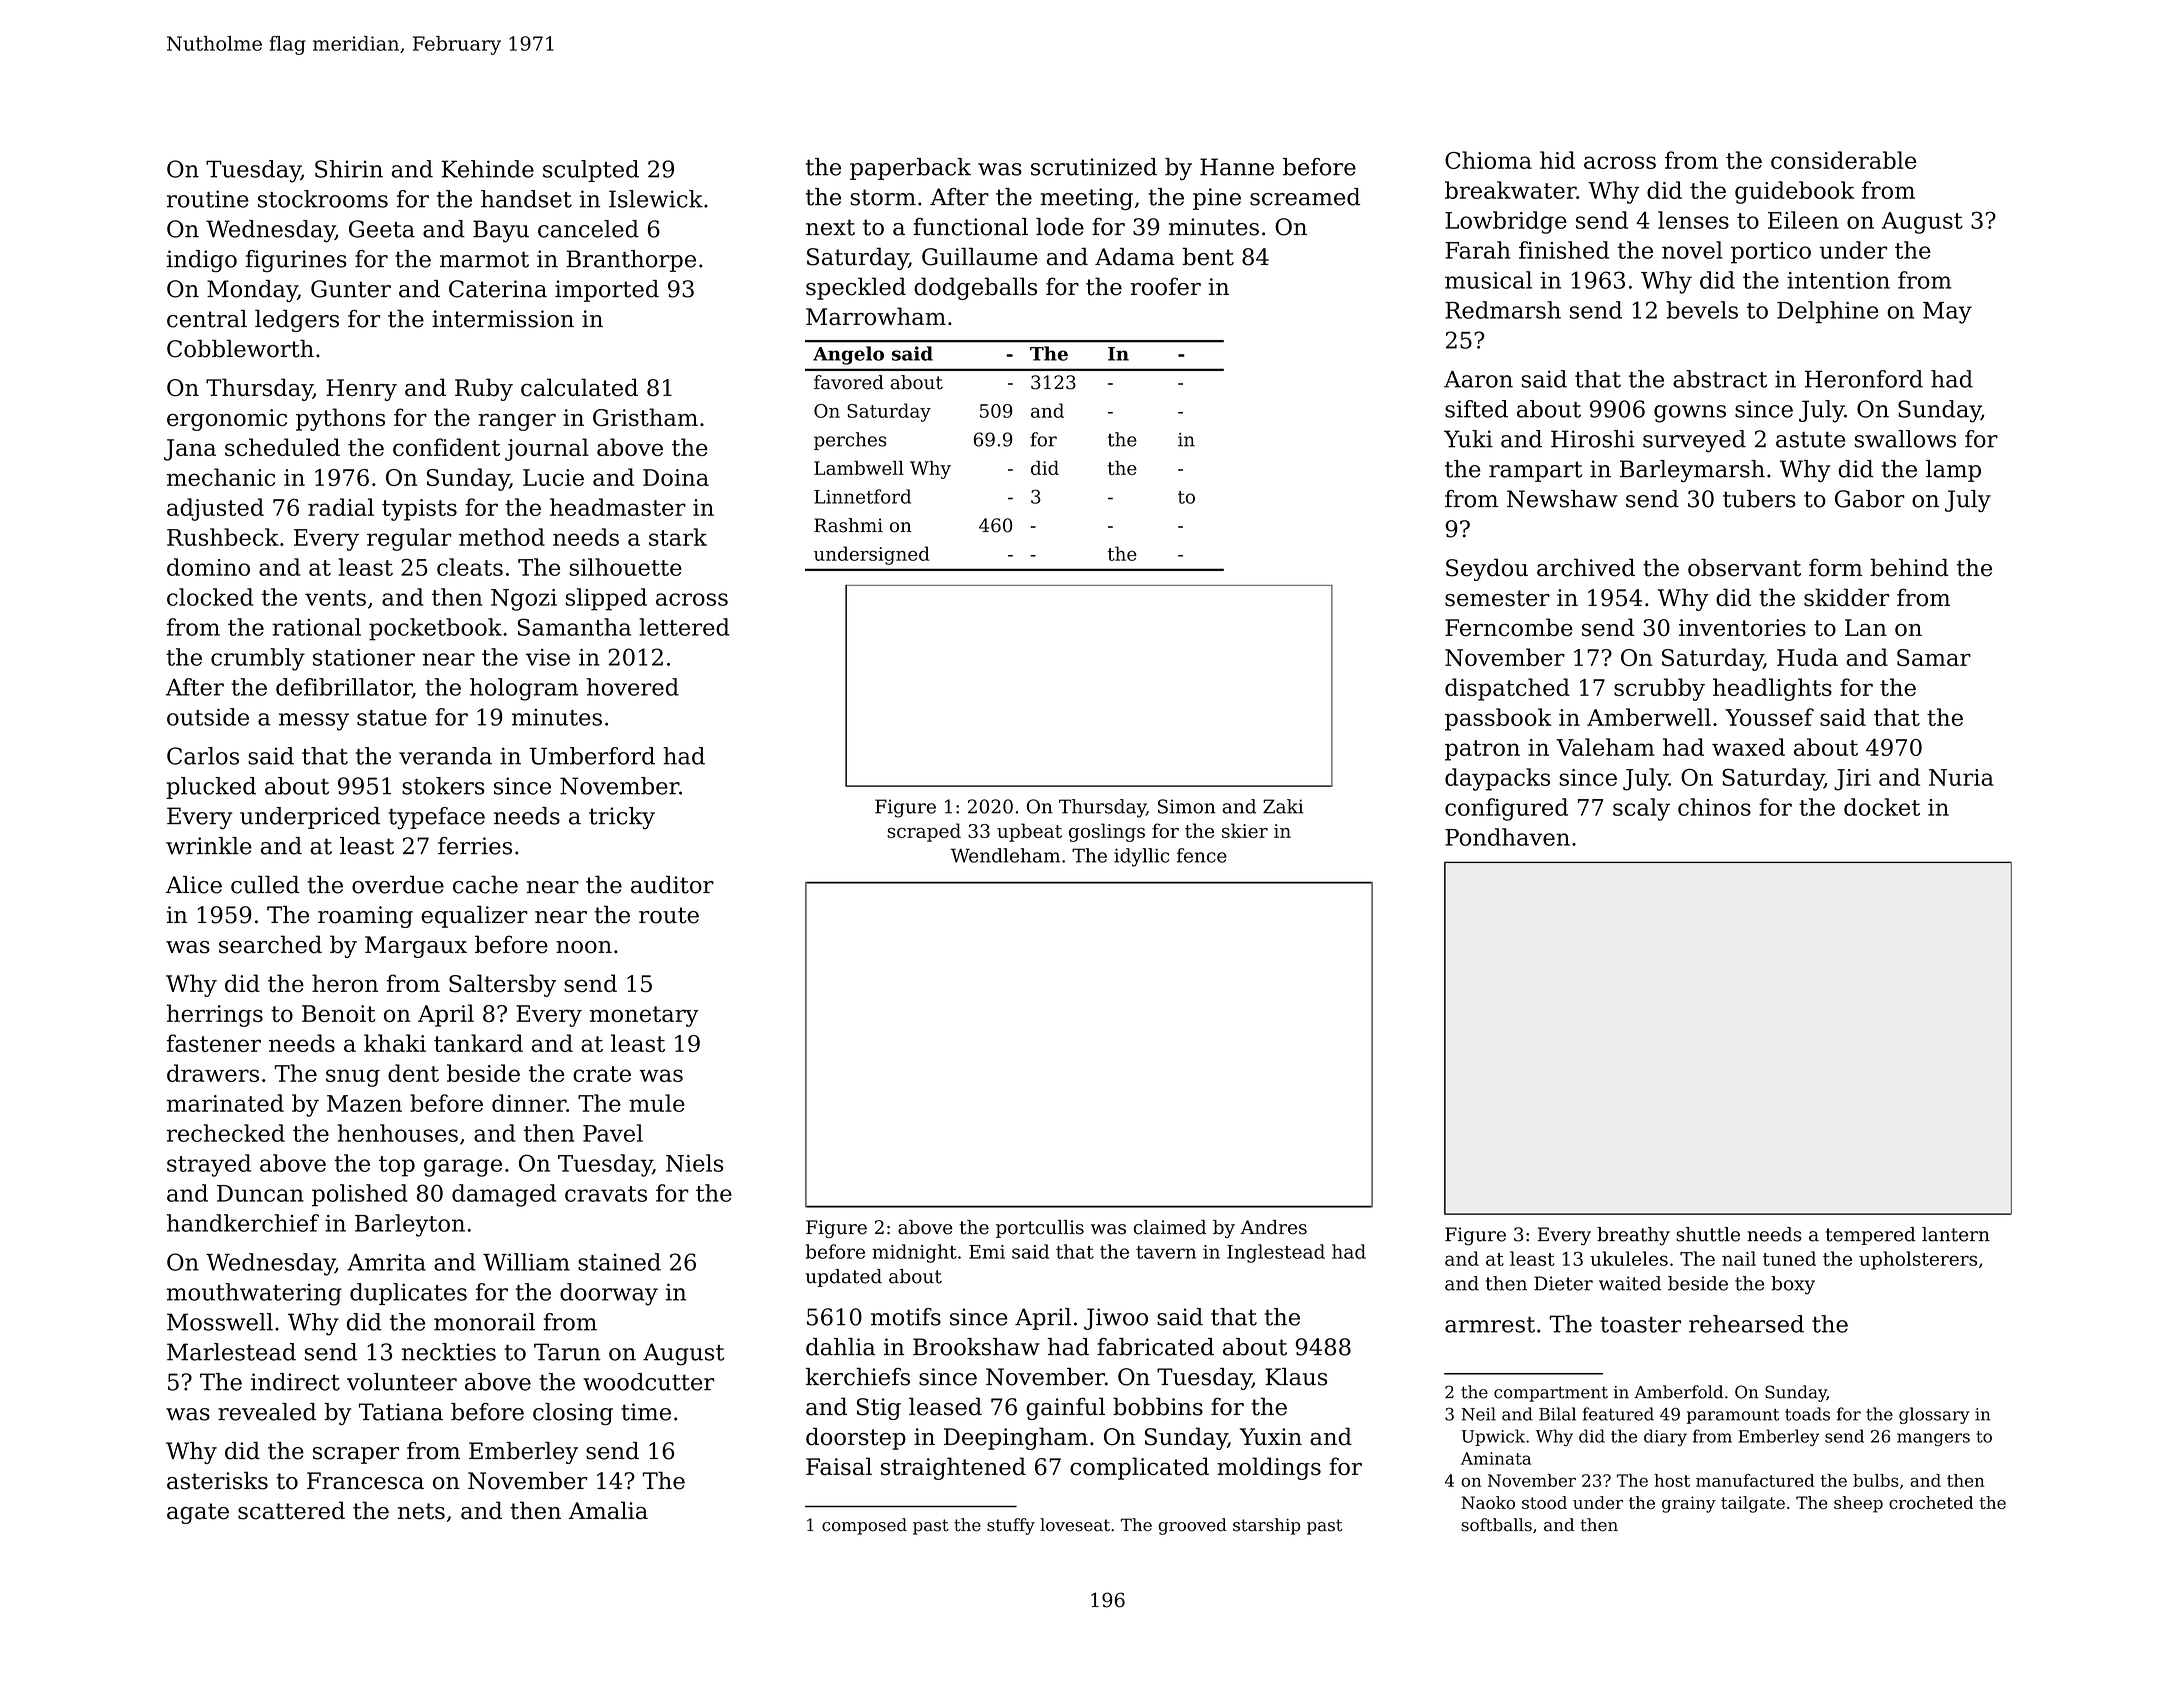 The image size is (2178, 1683). Describe the element at coordinates (1186, 806) in the screenshot. I see `Simon` at that location.
